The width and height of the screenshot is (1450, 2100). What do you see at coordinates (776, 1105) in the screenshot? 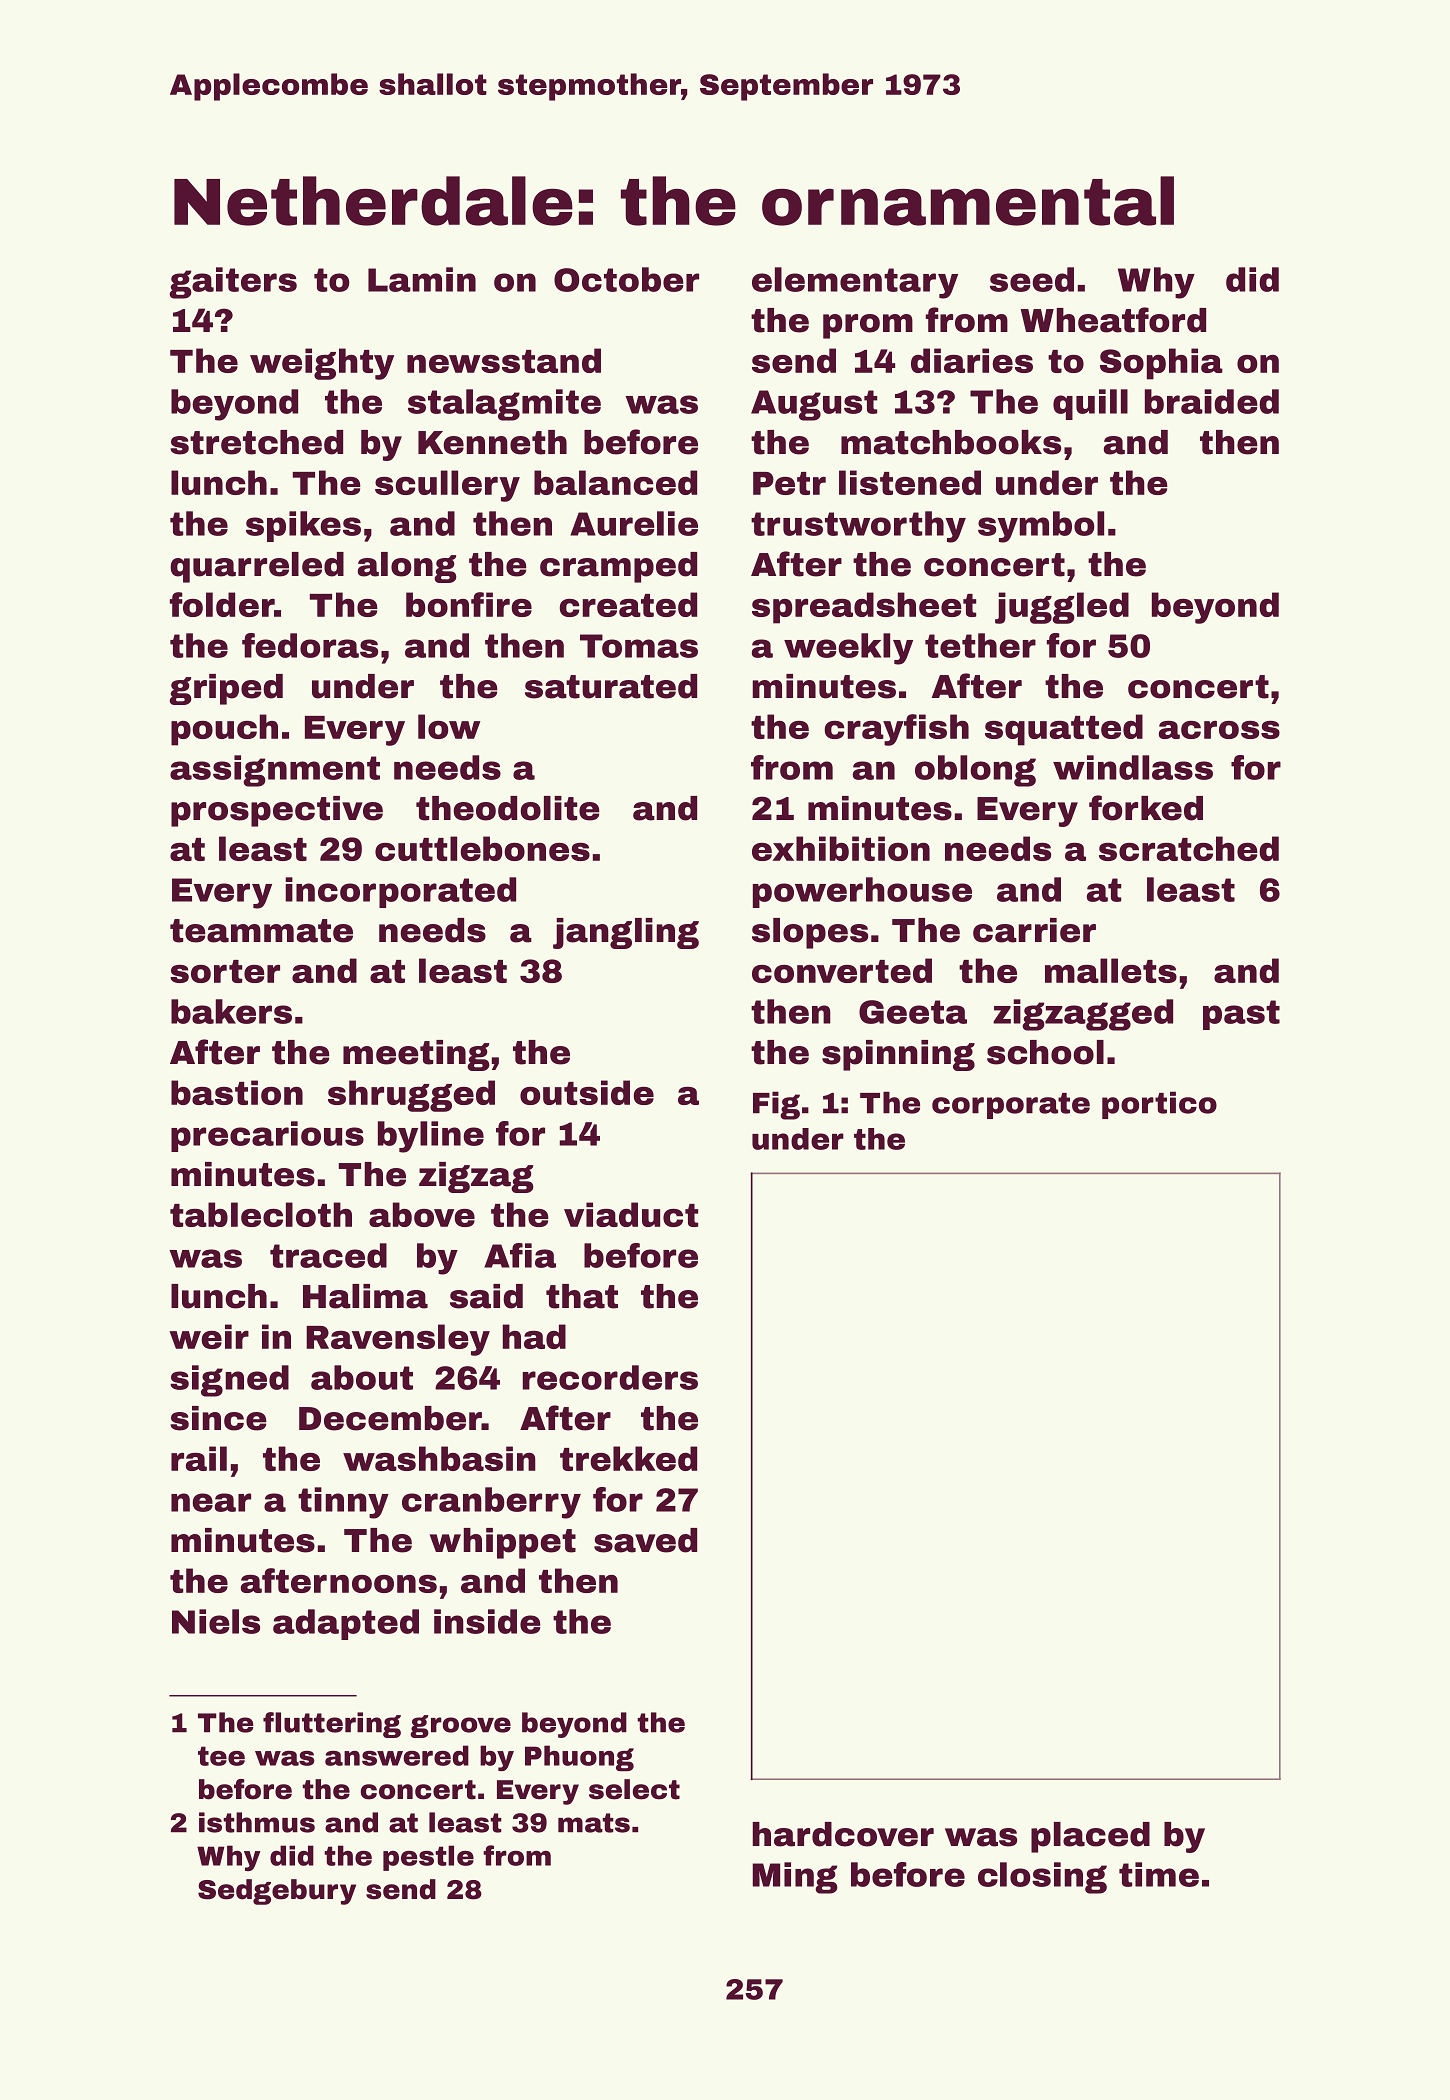
I see `Fig` at bounding box center [776, 1105].
